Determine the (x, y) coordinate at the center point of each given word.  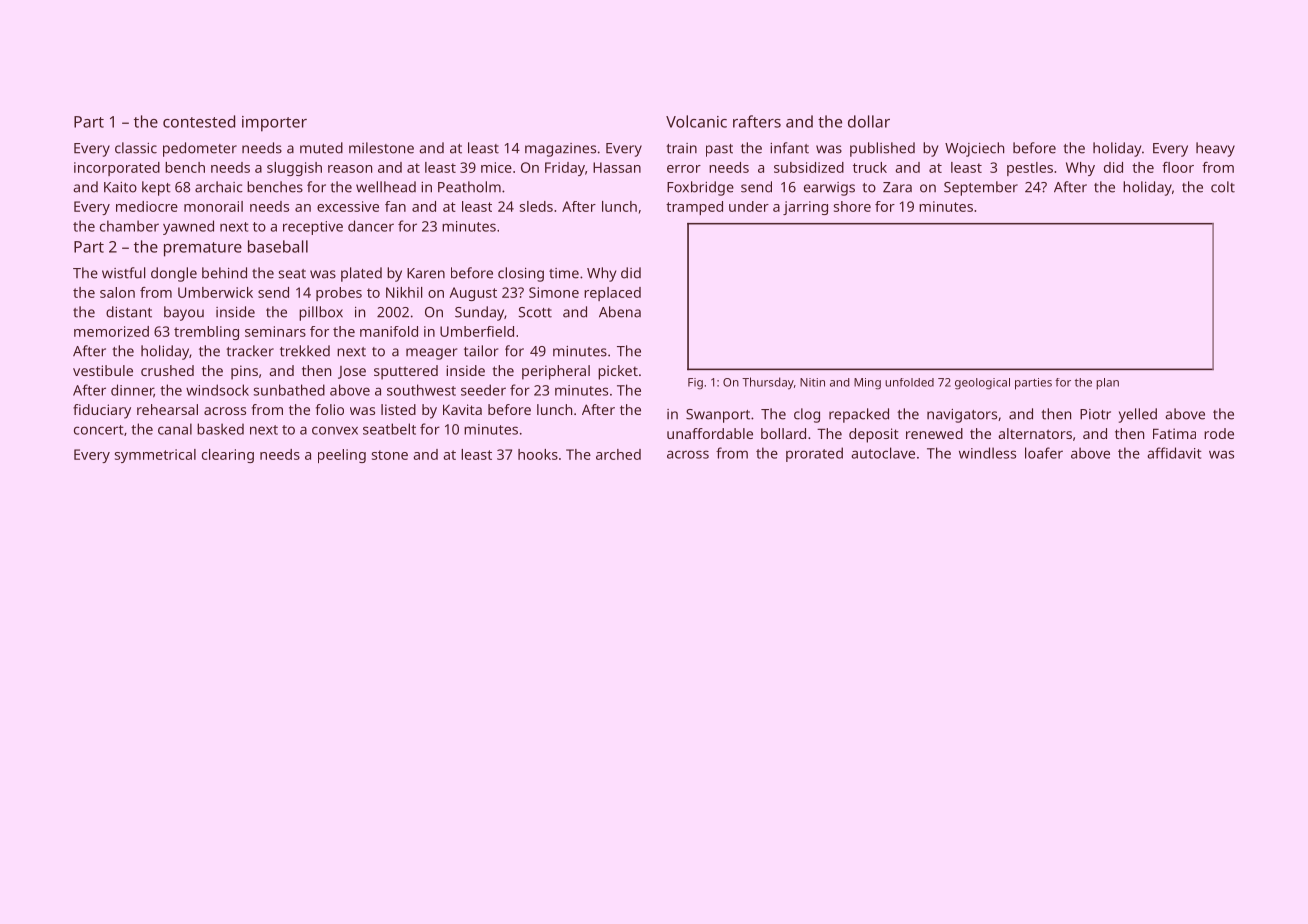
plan (1107, 384)
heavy (1215, 149)
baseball (278, 246)
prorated (814, 454)
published (882, 149)
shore (852, 206)
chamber (129, 226)
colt (1223, 187)
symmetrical (155, 456)
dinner (132, 391)
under (749, 206)
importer (274, 124)
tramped (694, 208)
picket (618, 372)
